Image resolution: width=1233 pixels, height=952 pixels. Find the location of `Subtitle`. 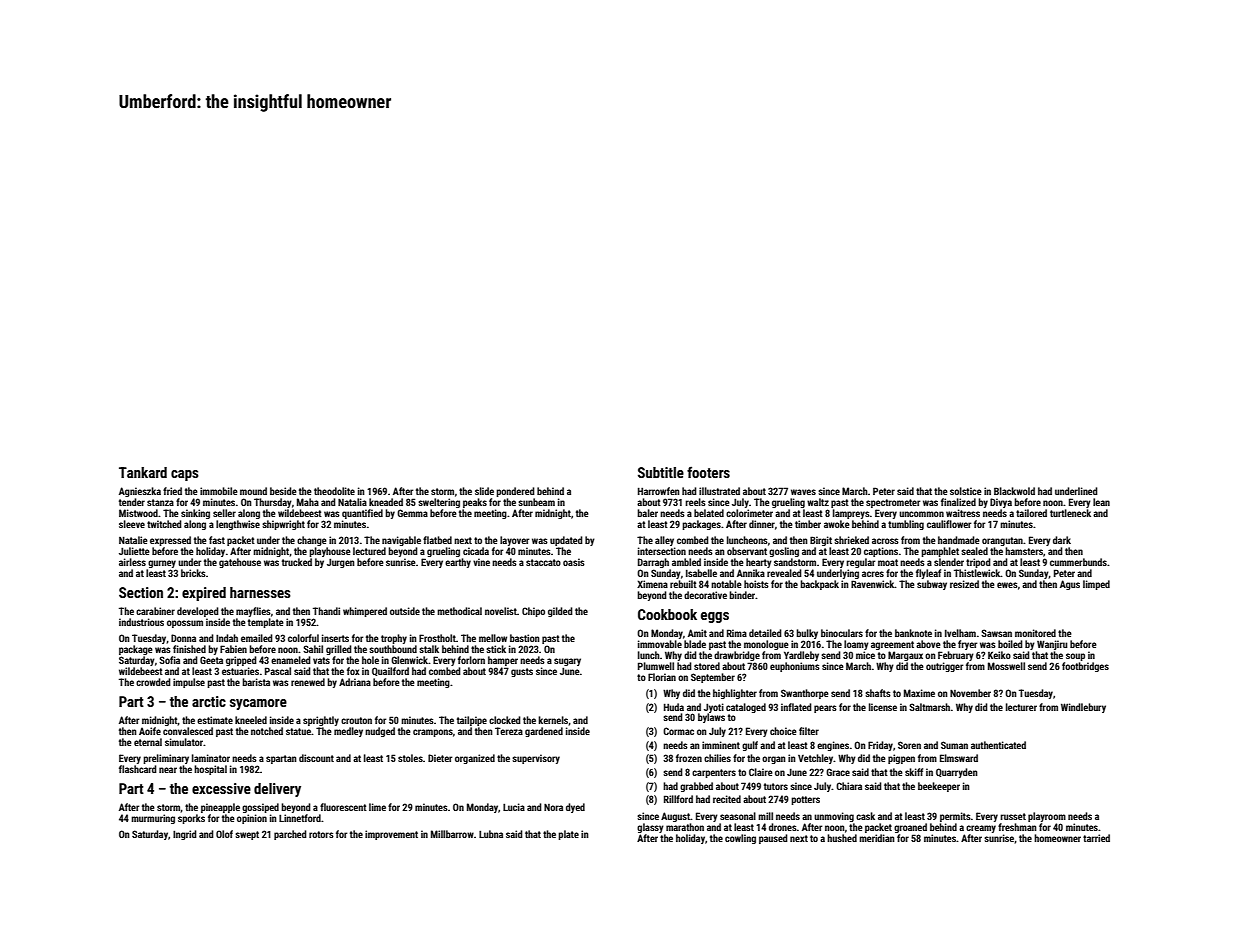

Subtitle is located at coordinates (661, 472).
